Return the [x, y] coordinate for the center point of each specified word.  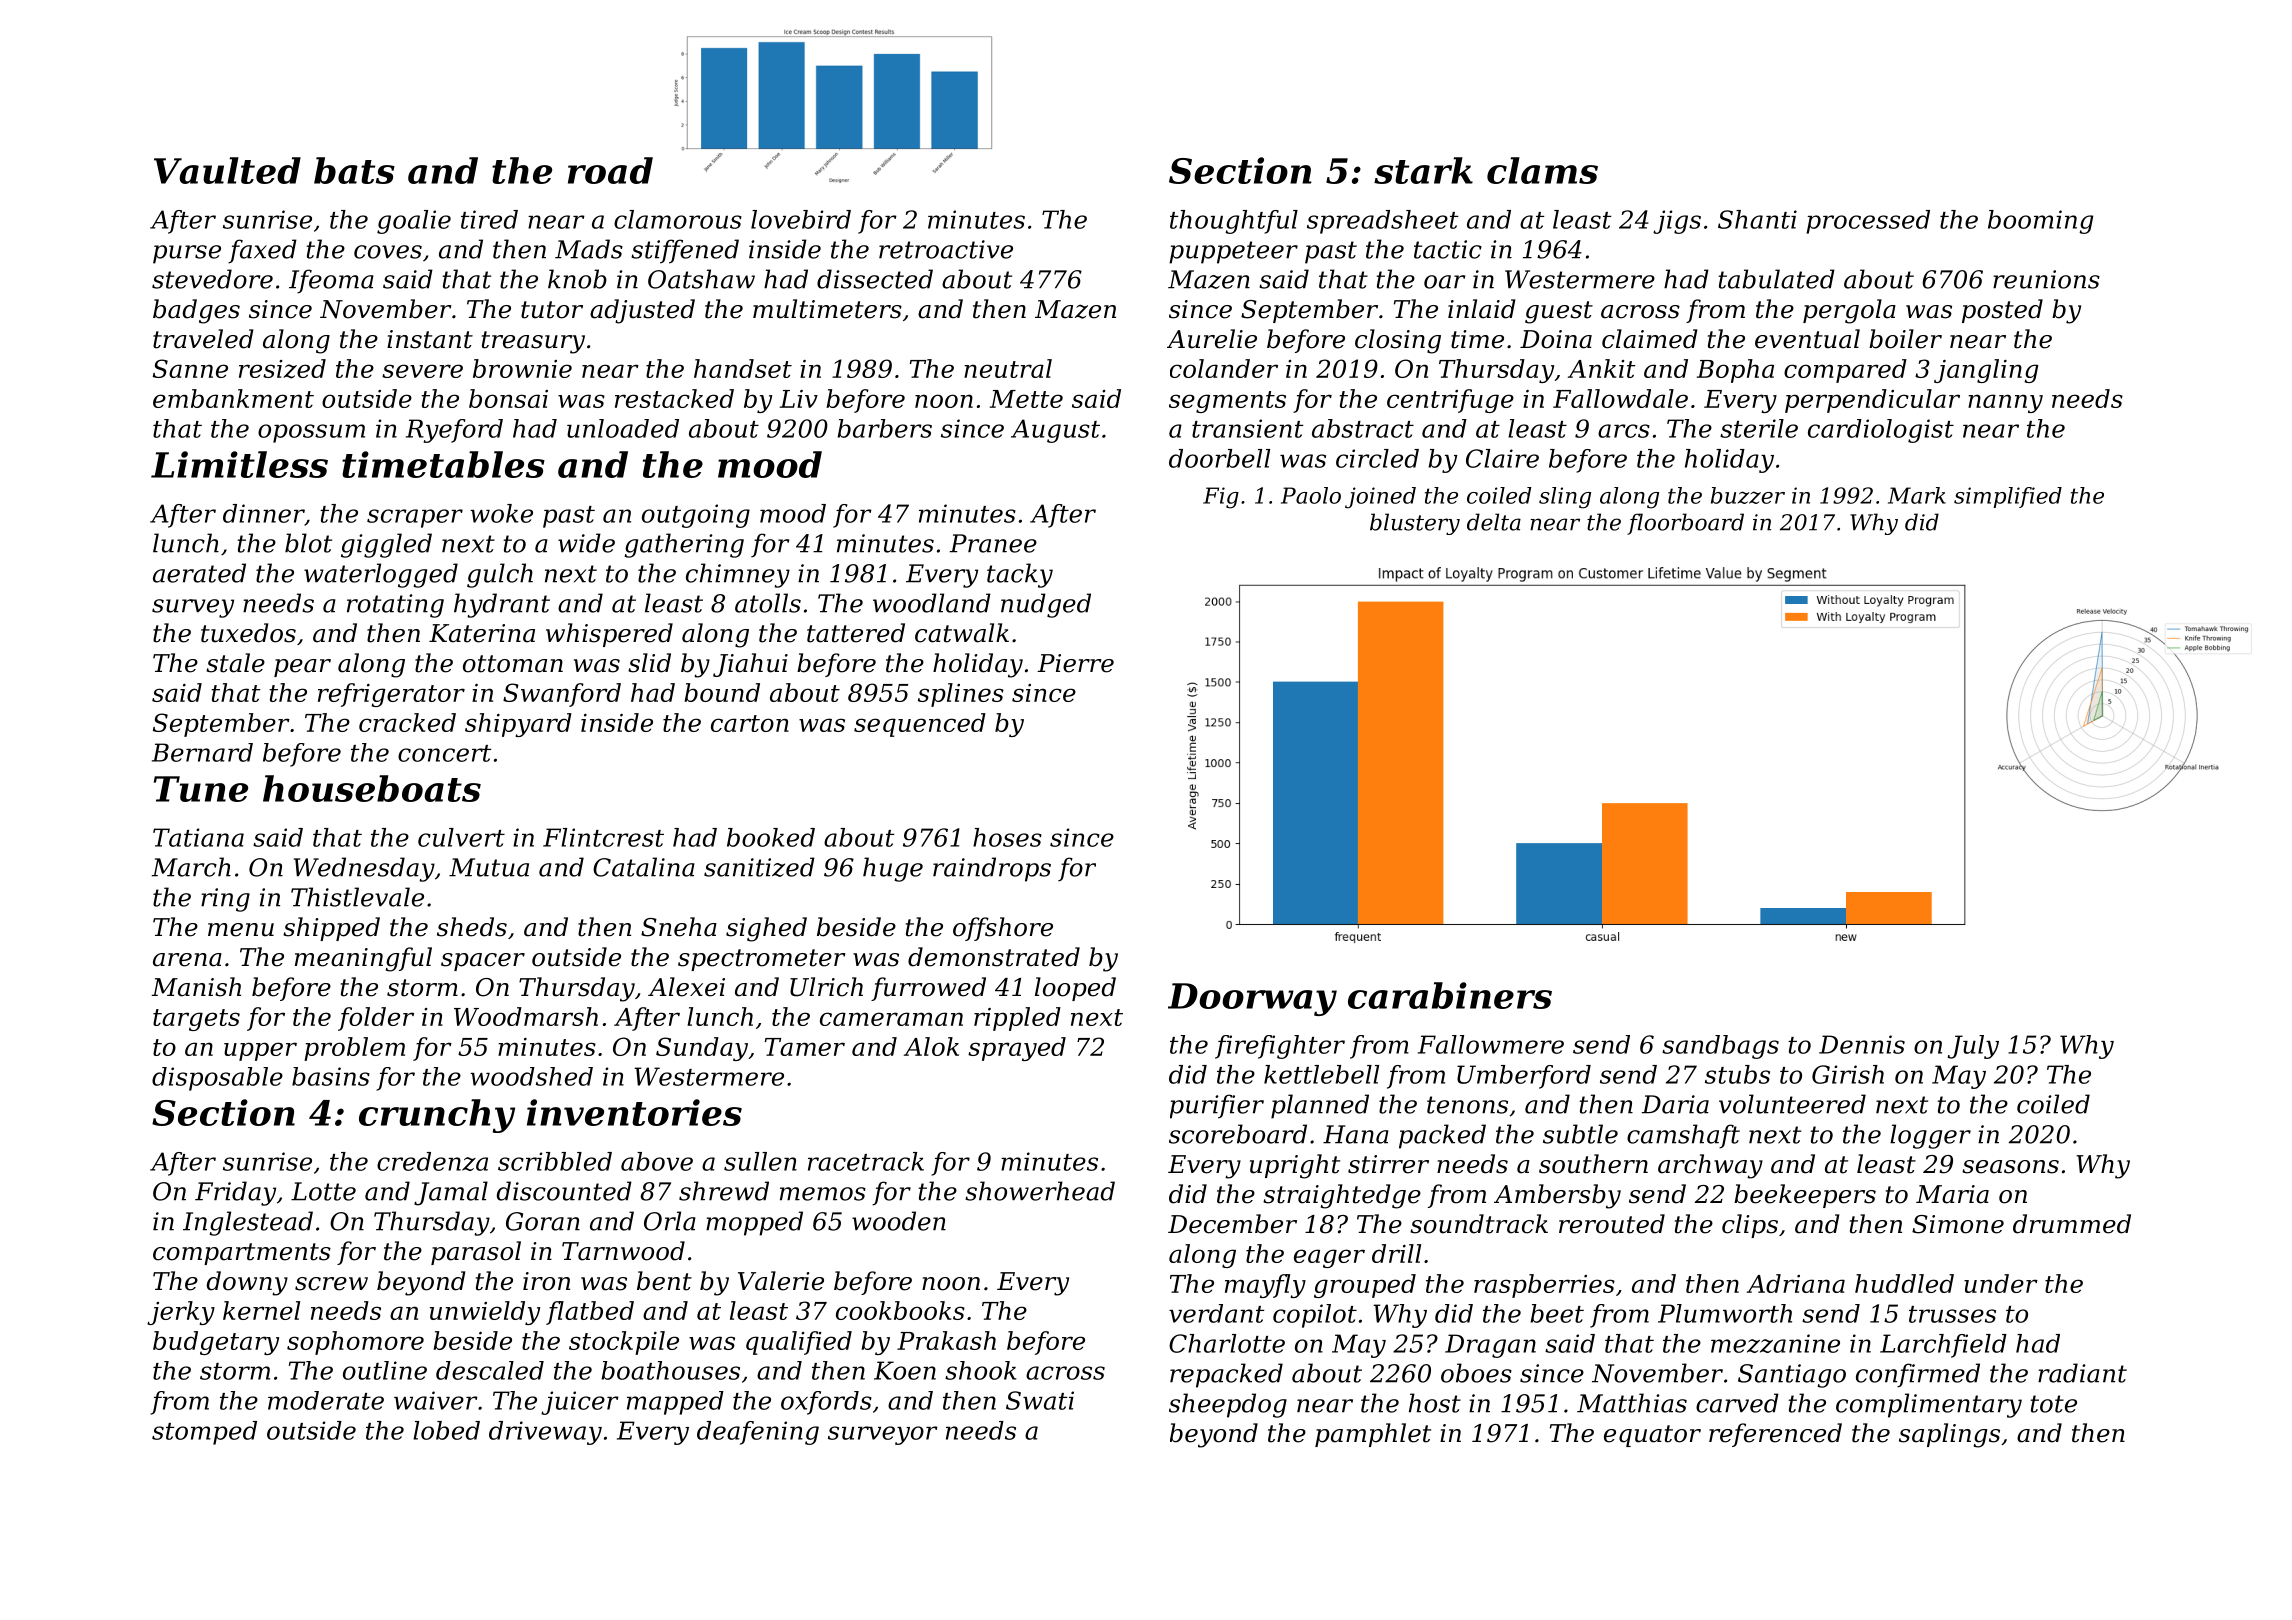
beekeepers [1805, 1196]
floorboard [1685, 524]
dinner [264, 514]
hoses [1007, 837]
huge [893, 869]
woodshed [531, 1076]
